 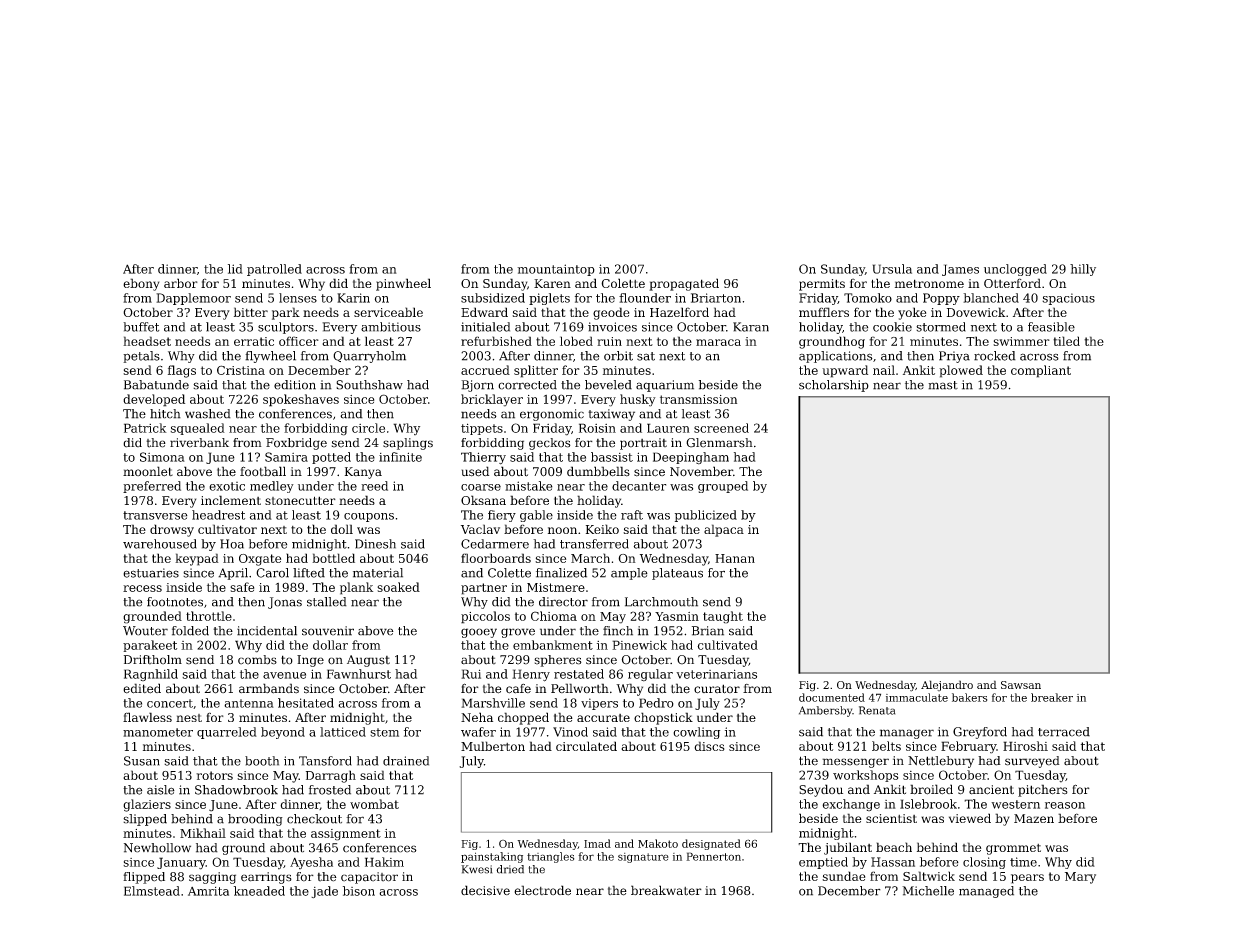 What do you see at coordinates (845, 371) in the page?
I see `upward` at bounding box center [845, 371].
